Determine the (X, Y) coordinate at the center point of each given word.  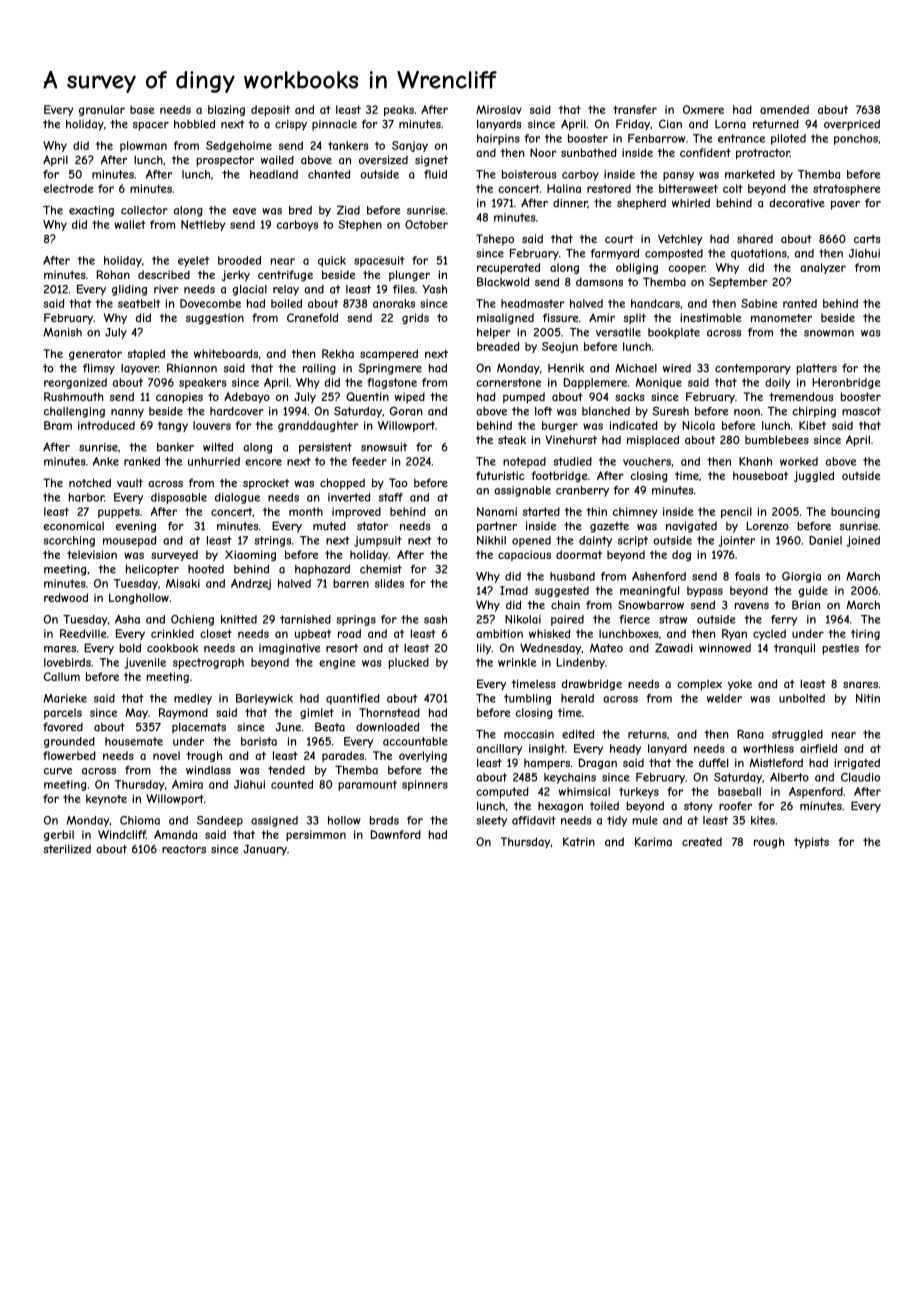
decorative (797, 203)
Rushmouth (73, 396)
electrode (69, 188)
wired (677, 368)
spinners (425, 785)
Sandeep (220, 821)
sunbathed (589, 152)
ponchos (856, 139)
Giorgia (801, 577)
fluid (435, 174)
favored (63, 726)
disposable (179, 498)
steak (512, 439)
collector (144, 210)
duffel (713, 762)
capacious (524, 555)
